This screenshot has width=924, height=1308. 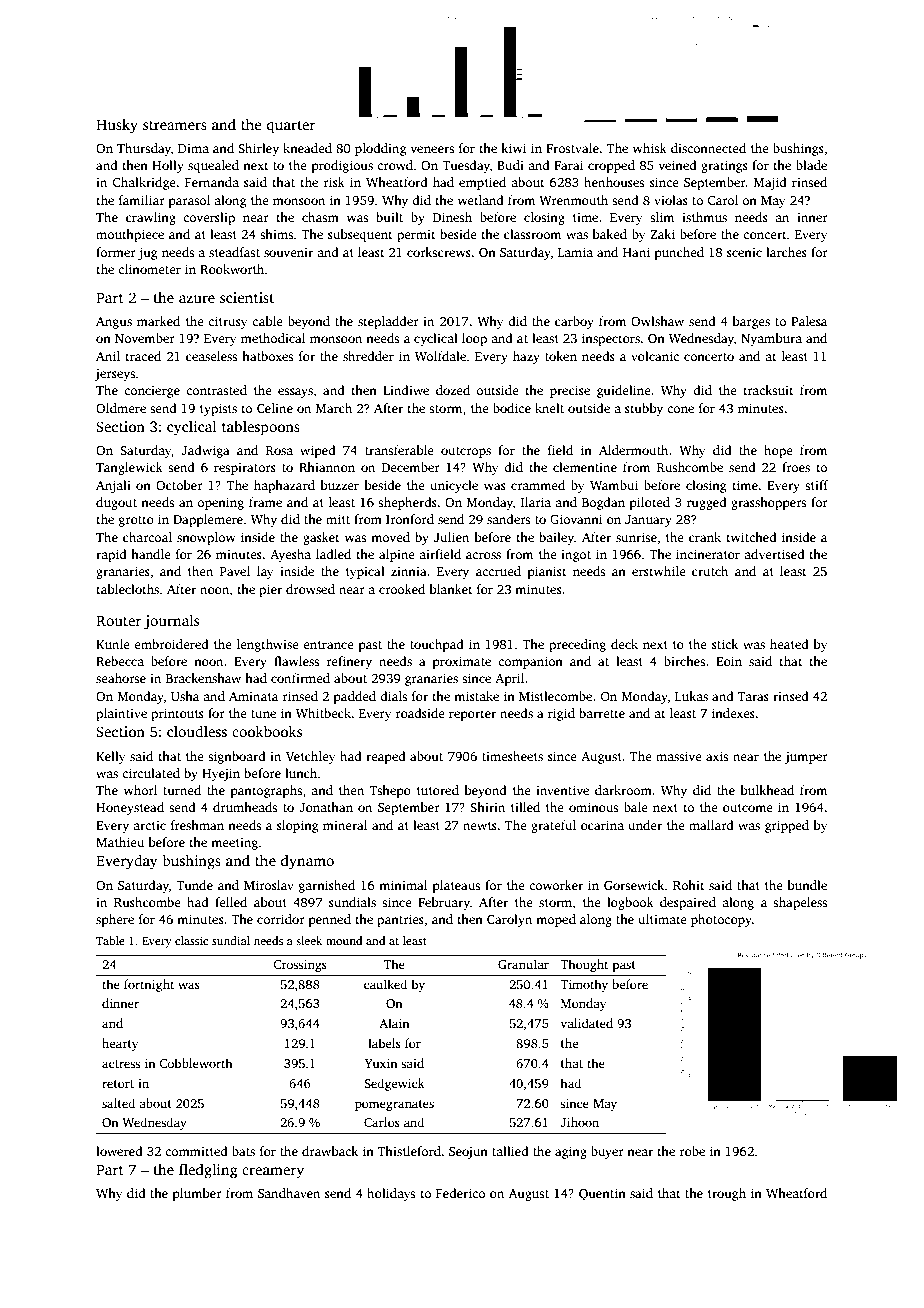 What do you see at coordinates (800, 903) in the screenshot?
I see `shapeless` at bounding box center [800, 903].
